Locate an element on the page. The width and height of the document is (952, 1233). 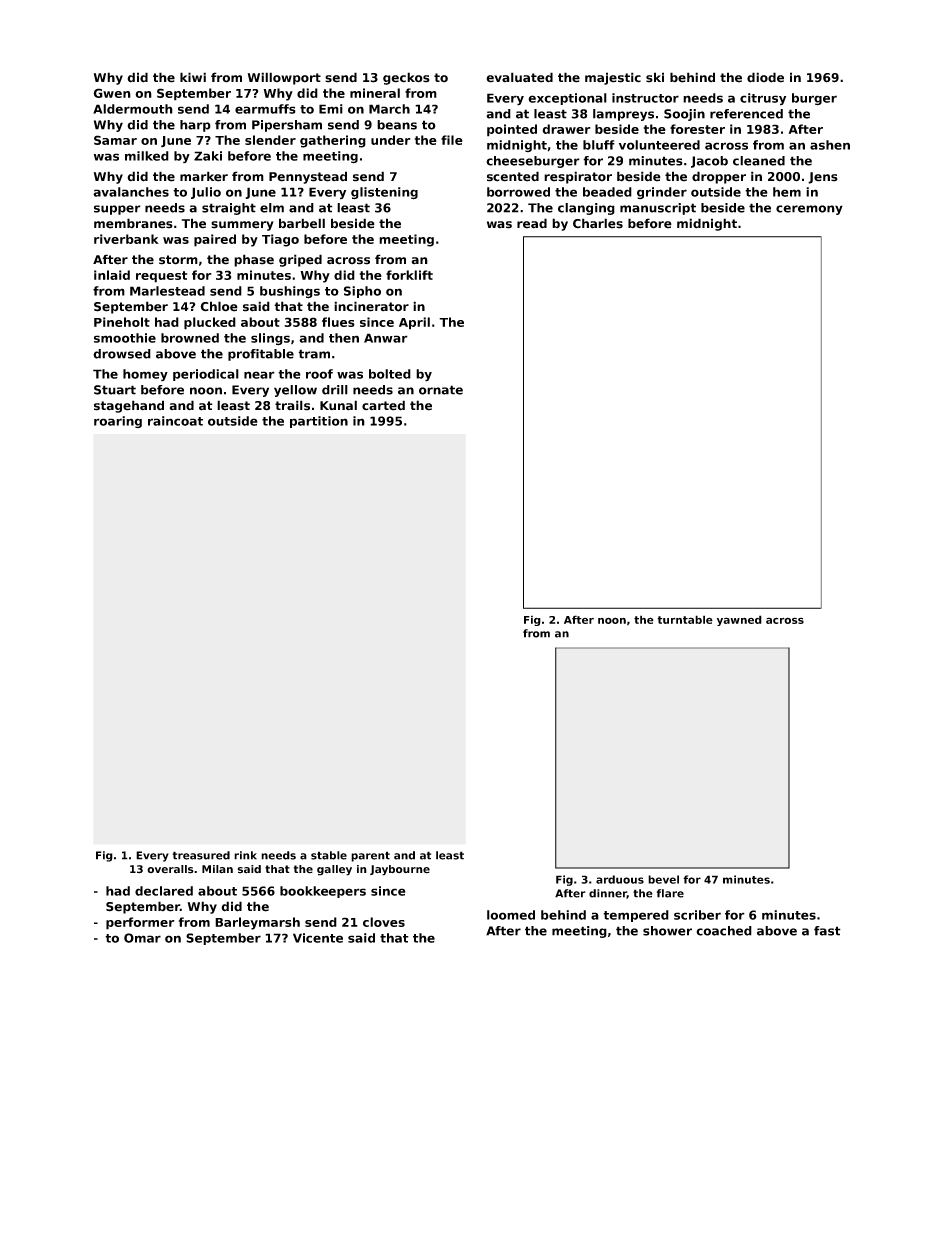
bookkeepers is located at coordinates (323, 892).
